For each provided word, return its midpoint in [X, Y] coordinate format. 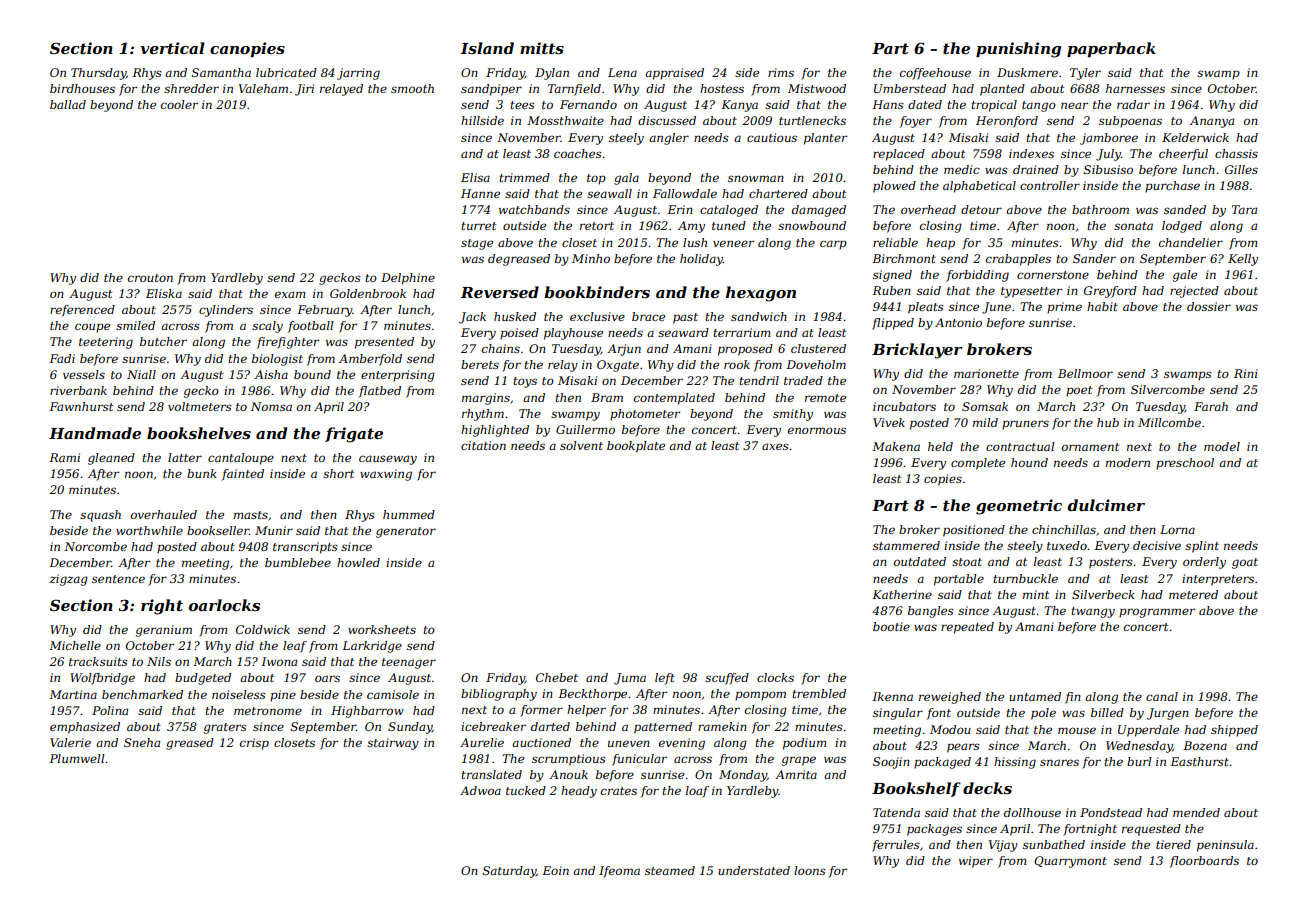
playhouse [573, 334]
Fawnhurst [81, 406]
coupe [92, 328]
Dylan [552, 74]
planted [1002, 90]
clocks [775, 677]
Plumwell [77, 758]
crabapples [1018, 260]
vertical [172, 48]
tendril [759, 380]
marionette [986, 373]
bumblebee [298, 562]
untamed [1035, 696]
